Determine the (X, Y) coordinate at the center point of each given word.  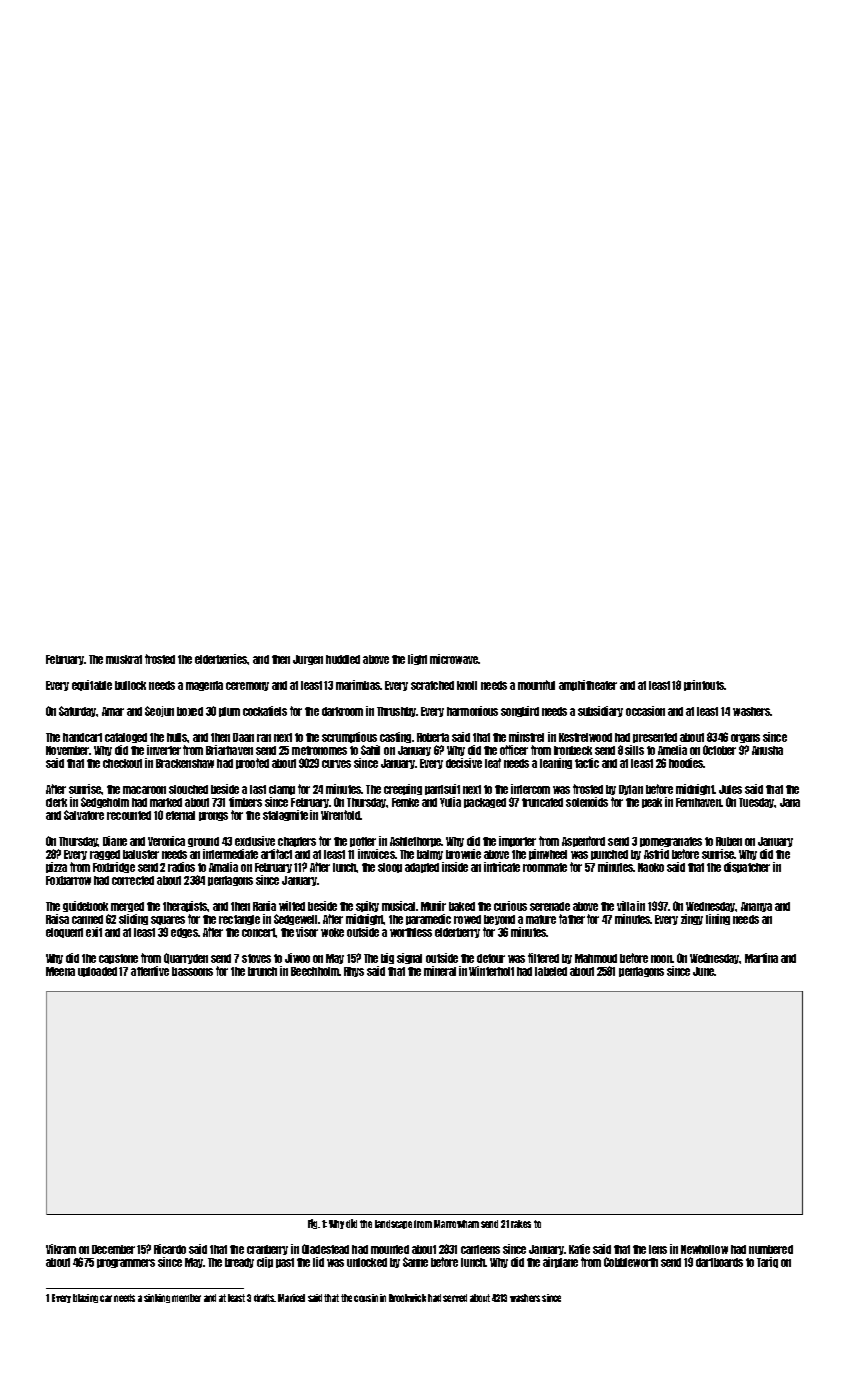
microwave (454, 659)
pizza (56, 867)
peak (652, 803)
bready (239, 1263)
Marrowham (456, 1224)
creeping (403, 789)
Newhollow (704, 1249)
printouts (704, 685)
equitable (92, 685)
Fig (312, 1224)
